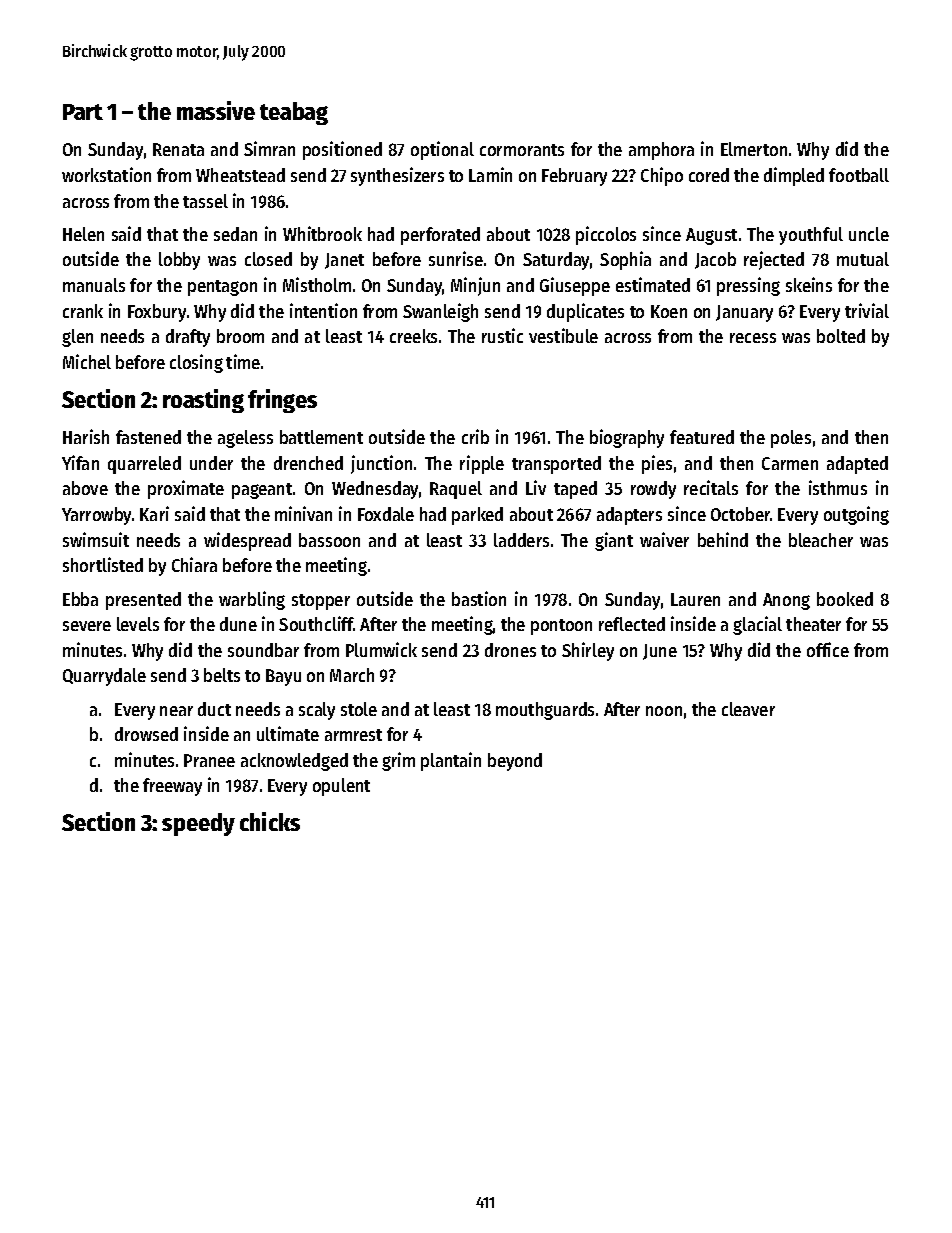 This document has width=952, height=1233. I want to click on waiver, so click(664, 539).
